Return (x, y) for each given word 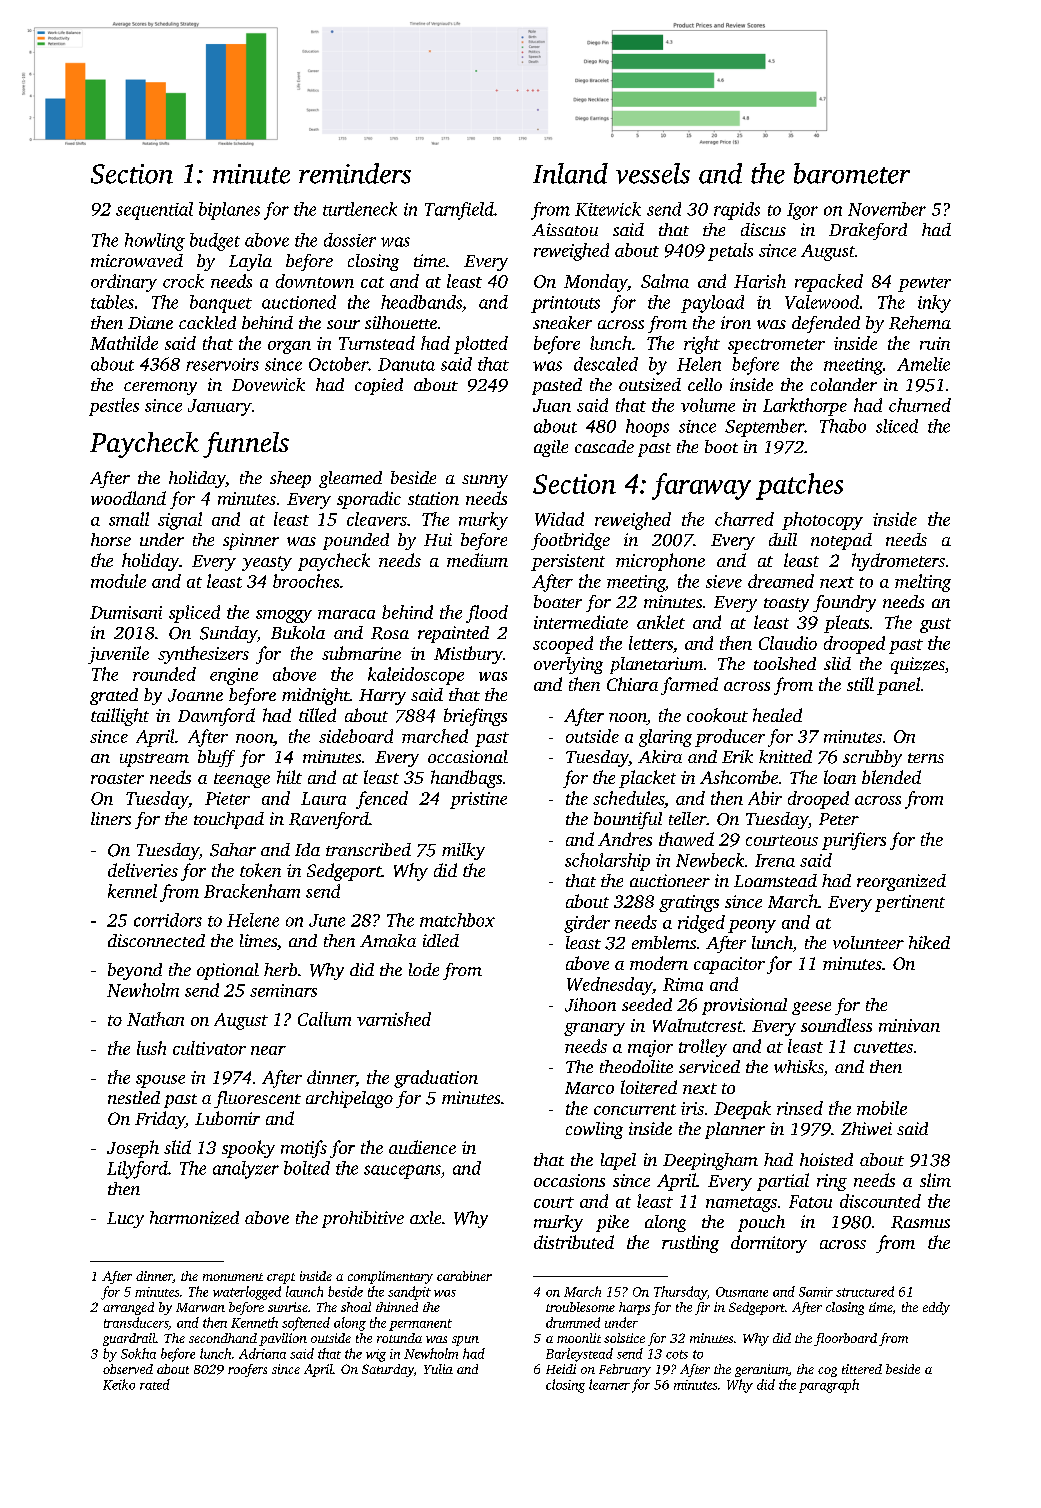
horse (111, 539)
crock (183, 281)
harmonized (194, 1218)
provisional (744, 1006)
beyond (135, 971)
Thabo (843, 426)
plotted (481, 345)
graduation (436, 1079)
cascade (604, 446)
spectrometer (776, 346)
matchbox (457, 920)
